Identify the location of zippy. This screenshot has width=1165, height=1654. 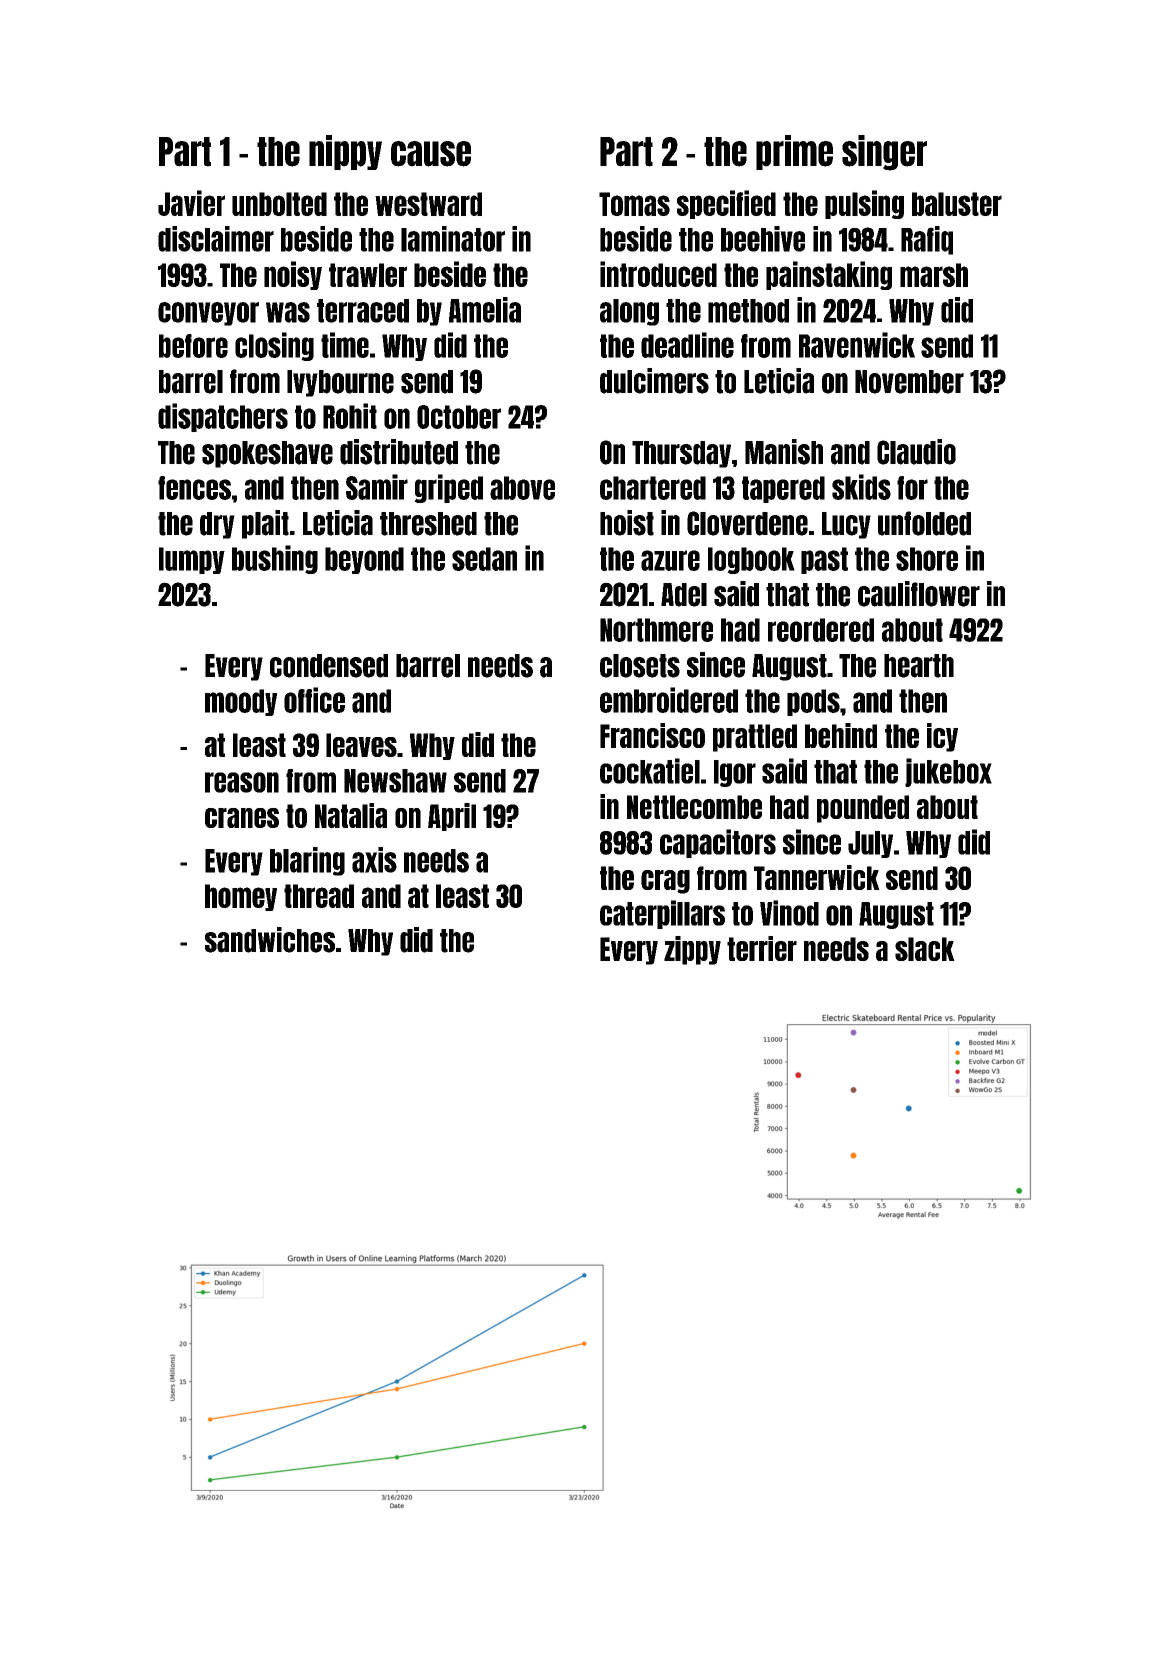
(692, 950).
